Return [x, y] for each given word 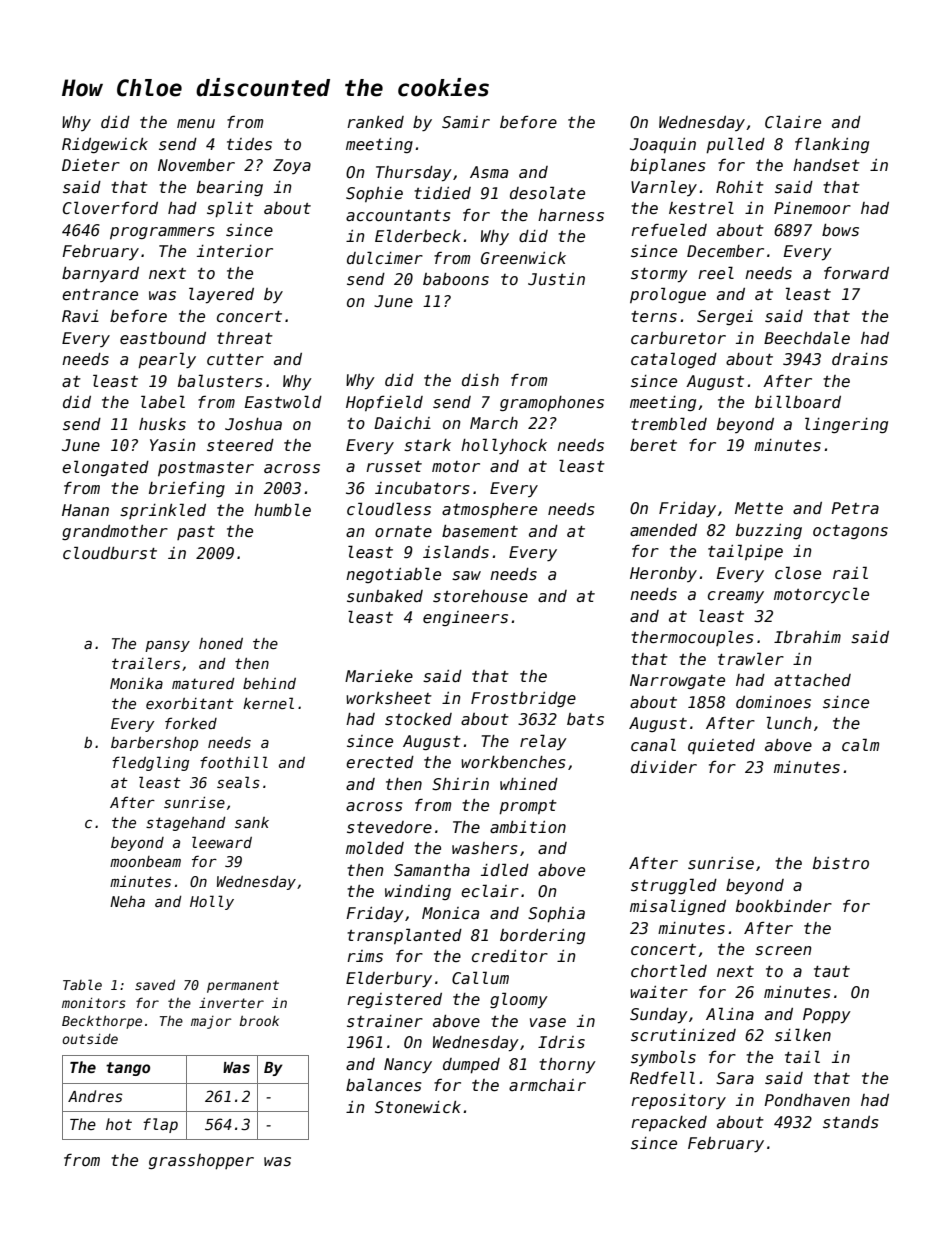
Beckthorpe [102, 1022]
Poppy [827, 1016]
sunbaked [385, 596]
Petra [855, 508]
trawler [751, 659]
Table [82, 984]
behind [269, 683]
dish [480, 380]
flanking [832, 145]
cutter [235, 360]
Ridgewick [105, 145]
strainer [385, 1021]
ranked [375, 122]
